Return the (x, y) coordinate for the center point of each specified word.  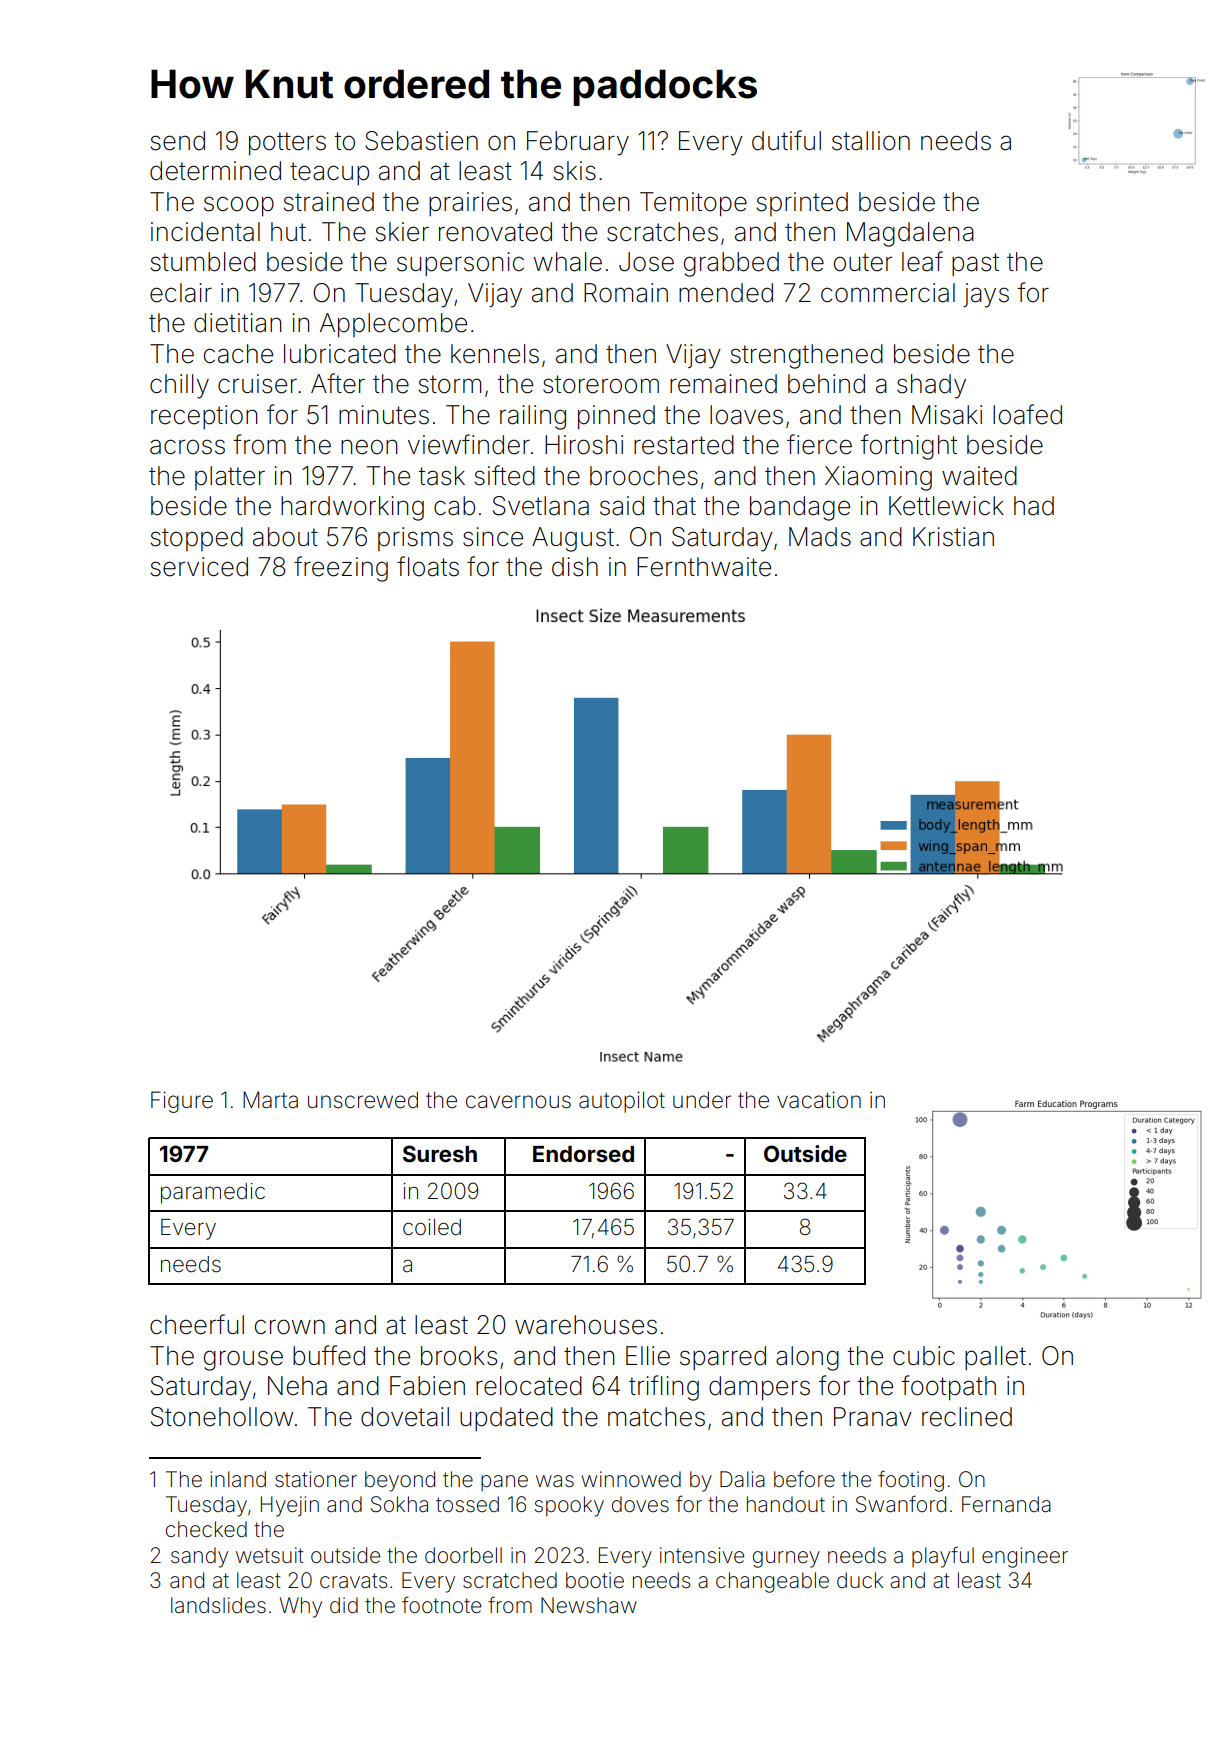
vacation (819, 1100)
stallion (871, 141)
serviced (199, 567)
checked (206, 1529)
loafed (1027, 414)
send (178, 141)
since (493, 537)
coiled (432, 1227)
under (702, 1100)
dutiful (786, 140)
